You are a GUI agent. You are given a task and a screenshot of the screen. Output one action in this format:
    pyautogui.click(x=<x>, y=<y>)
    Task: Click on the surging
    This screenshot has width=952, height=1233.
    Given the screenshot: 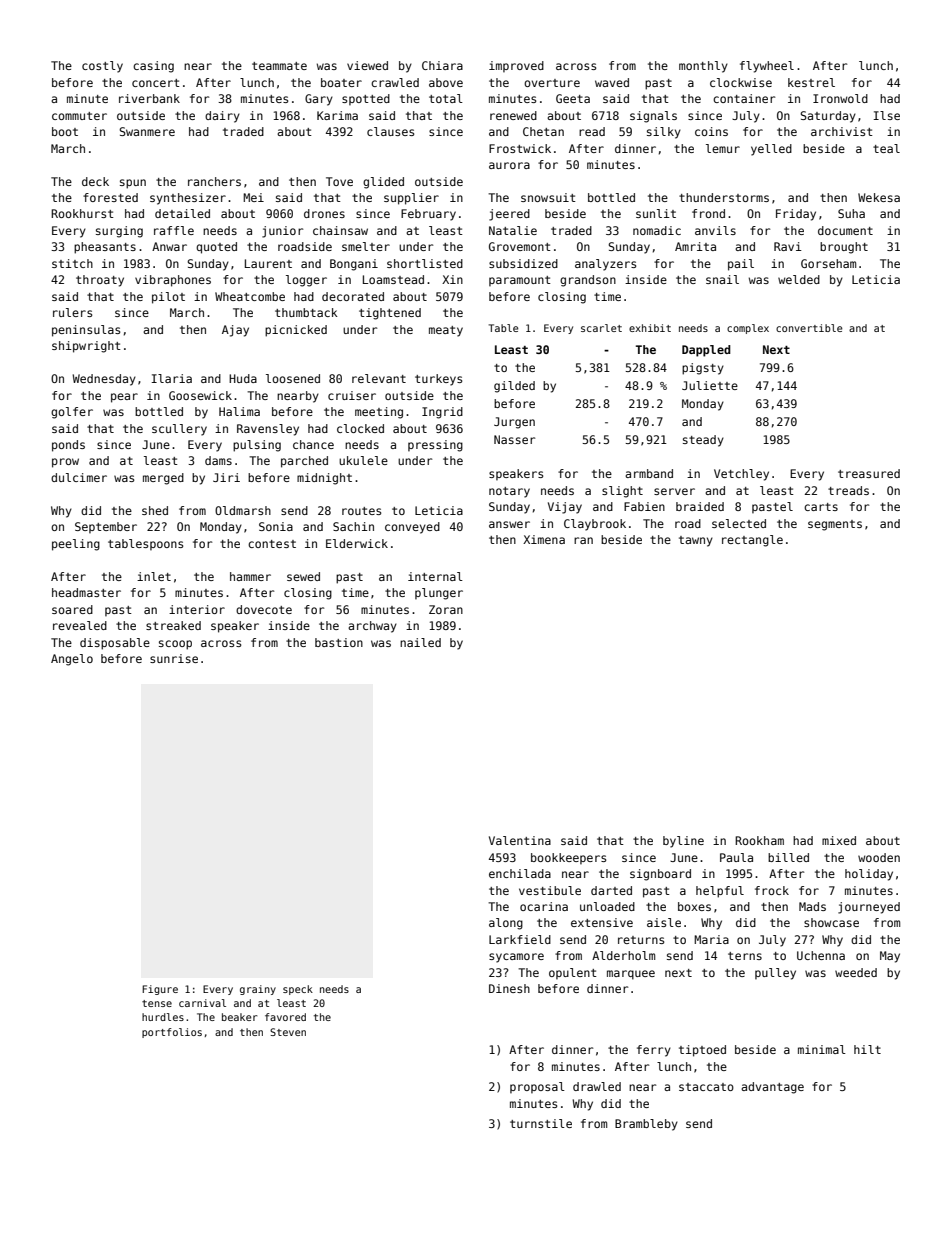 What is the action you would take?
    pyautogui.click(x=119, y=232)
